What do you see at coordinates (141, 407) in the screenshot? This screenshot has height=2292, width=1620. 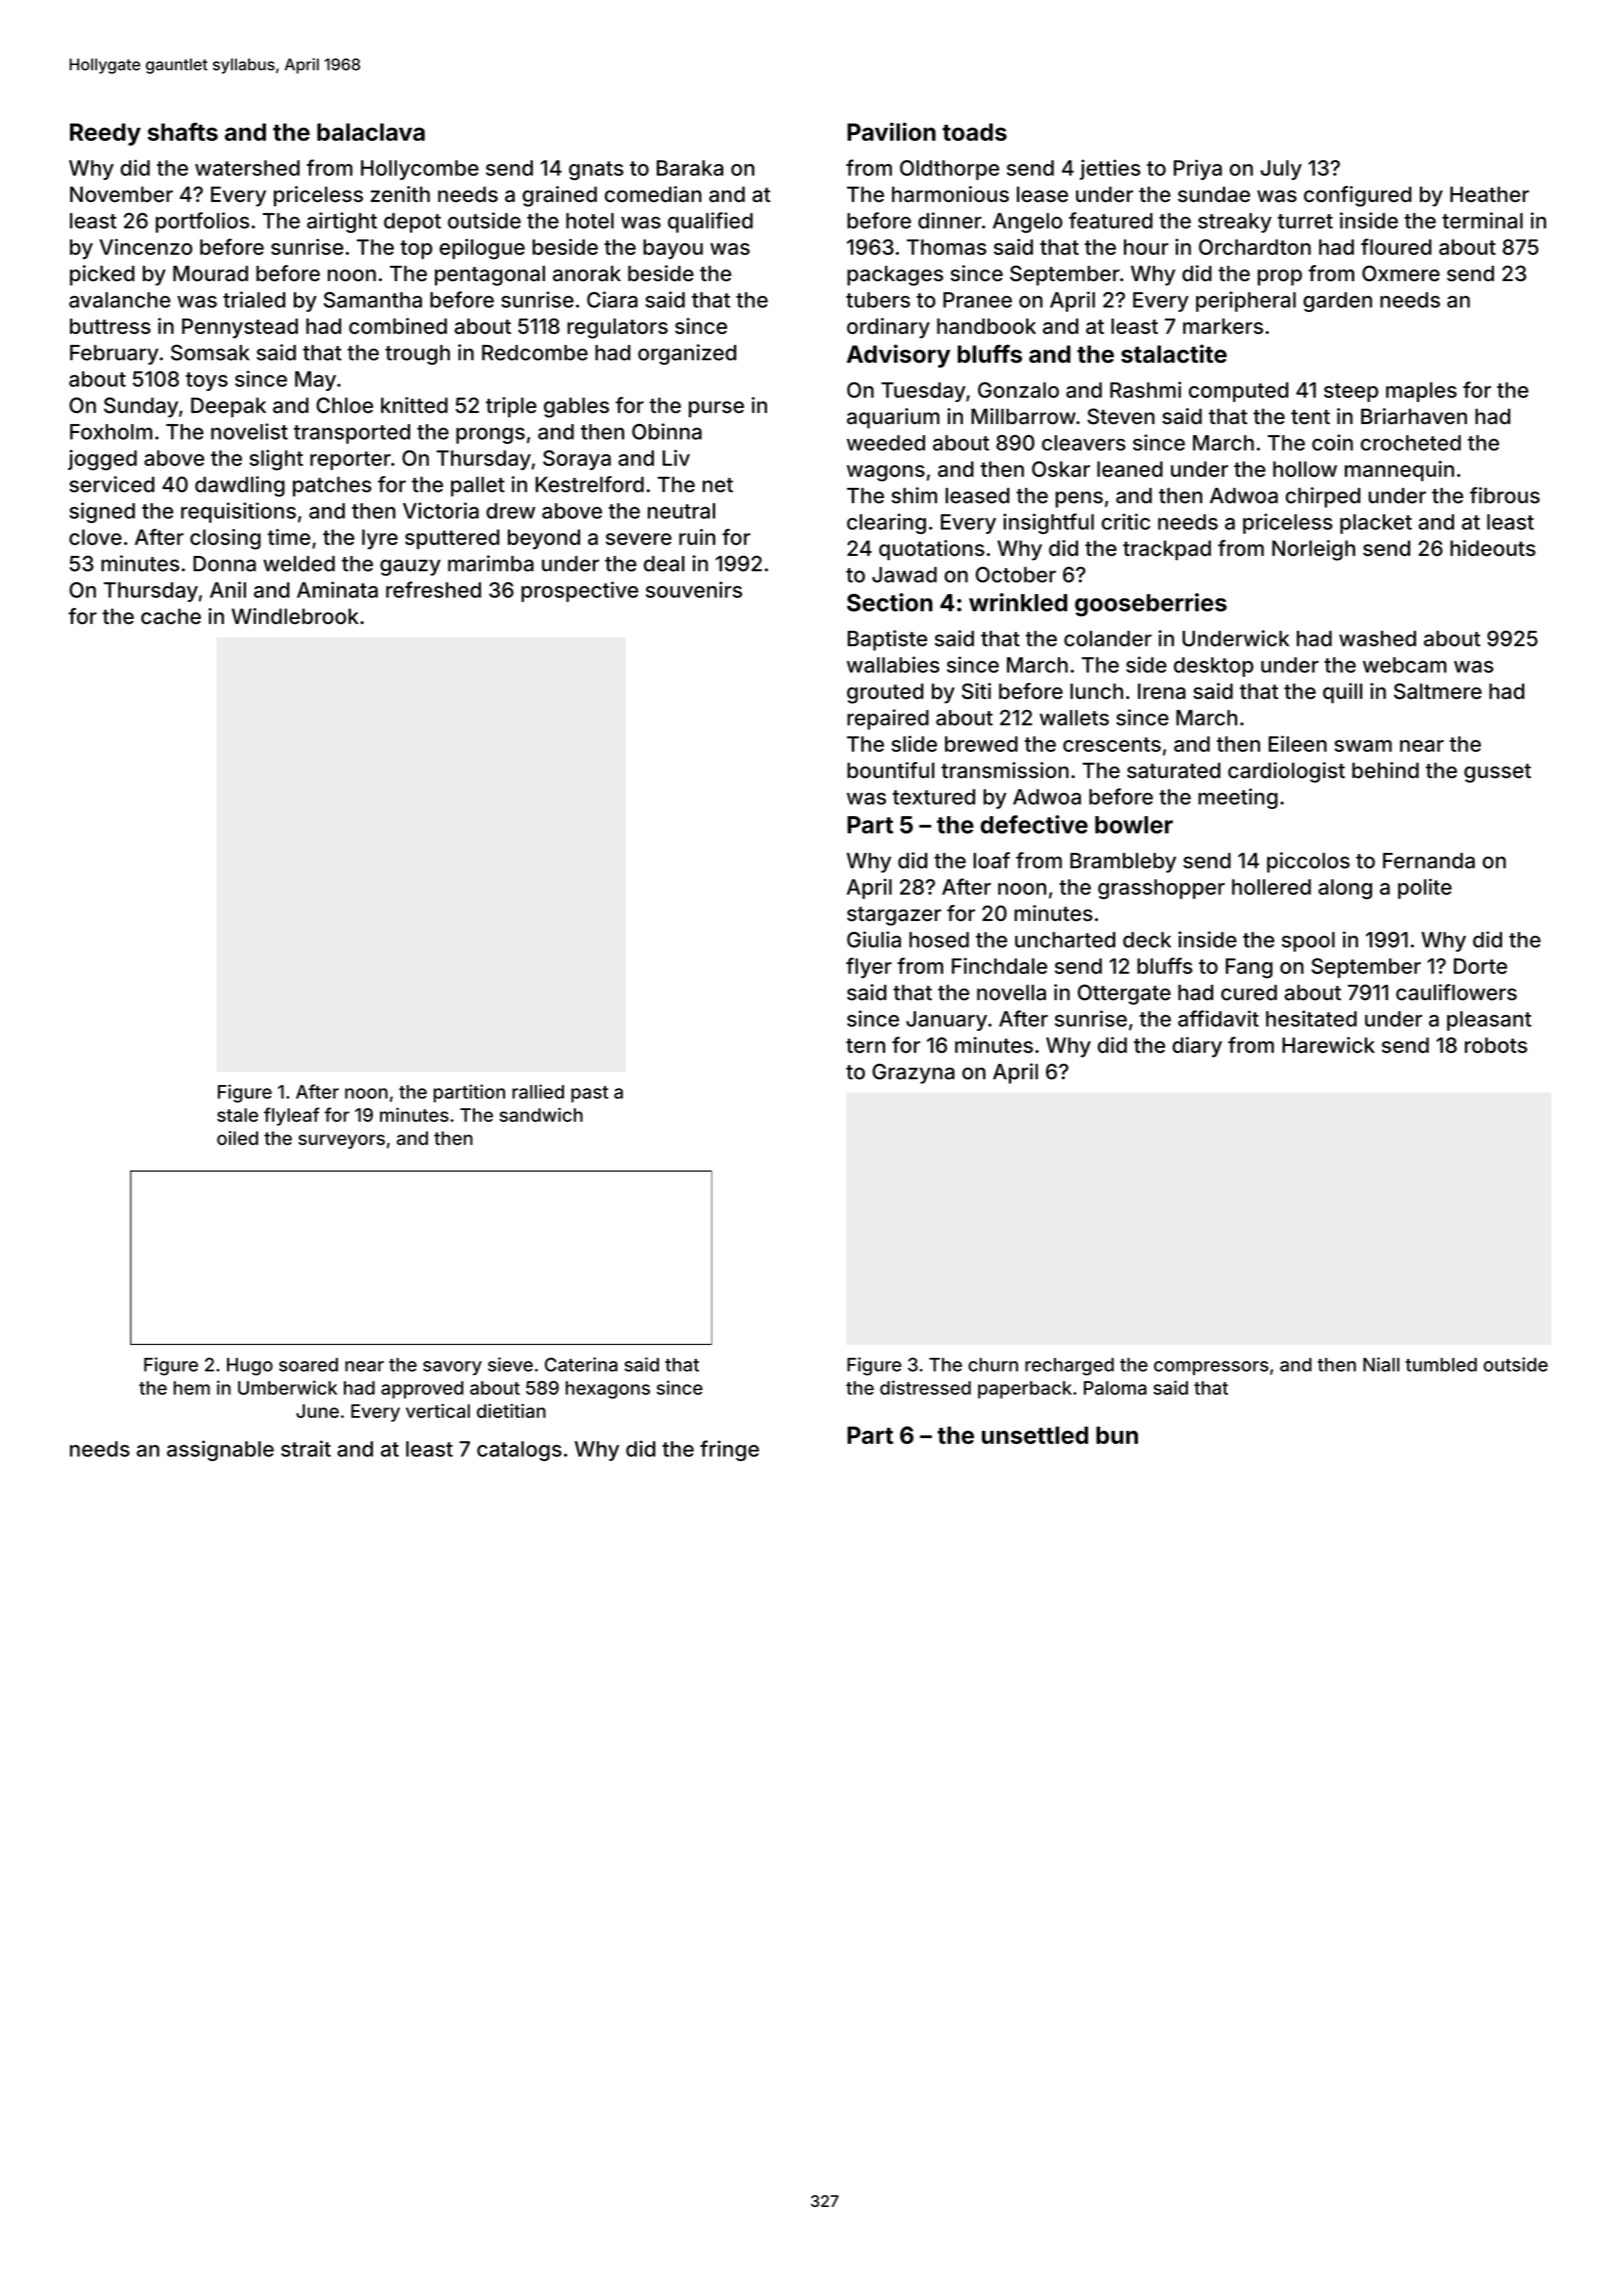 I see `Sunday` at bounding box center [141, 407].
